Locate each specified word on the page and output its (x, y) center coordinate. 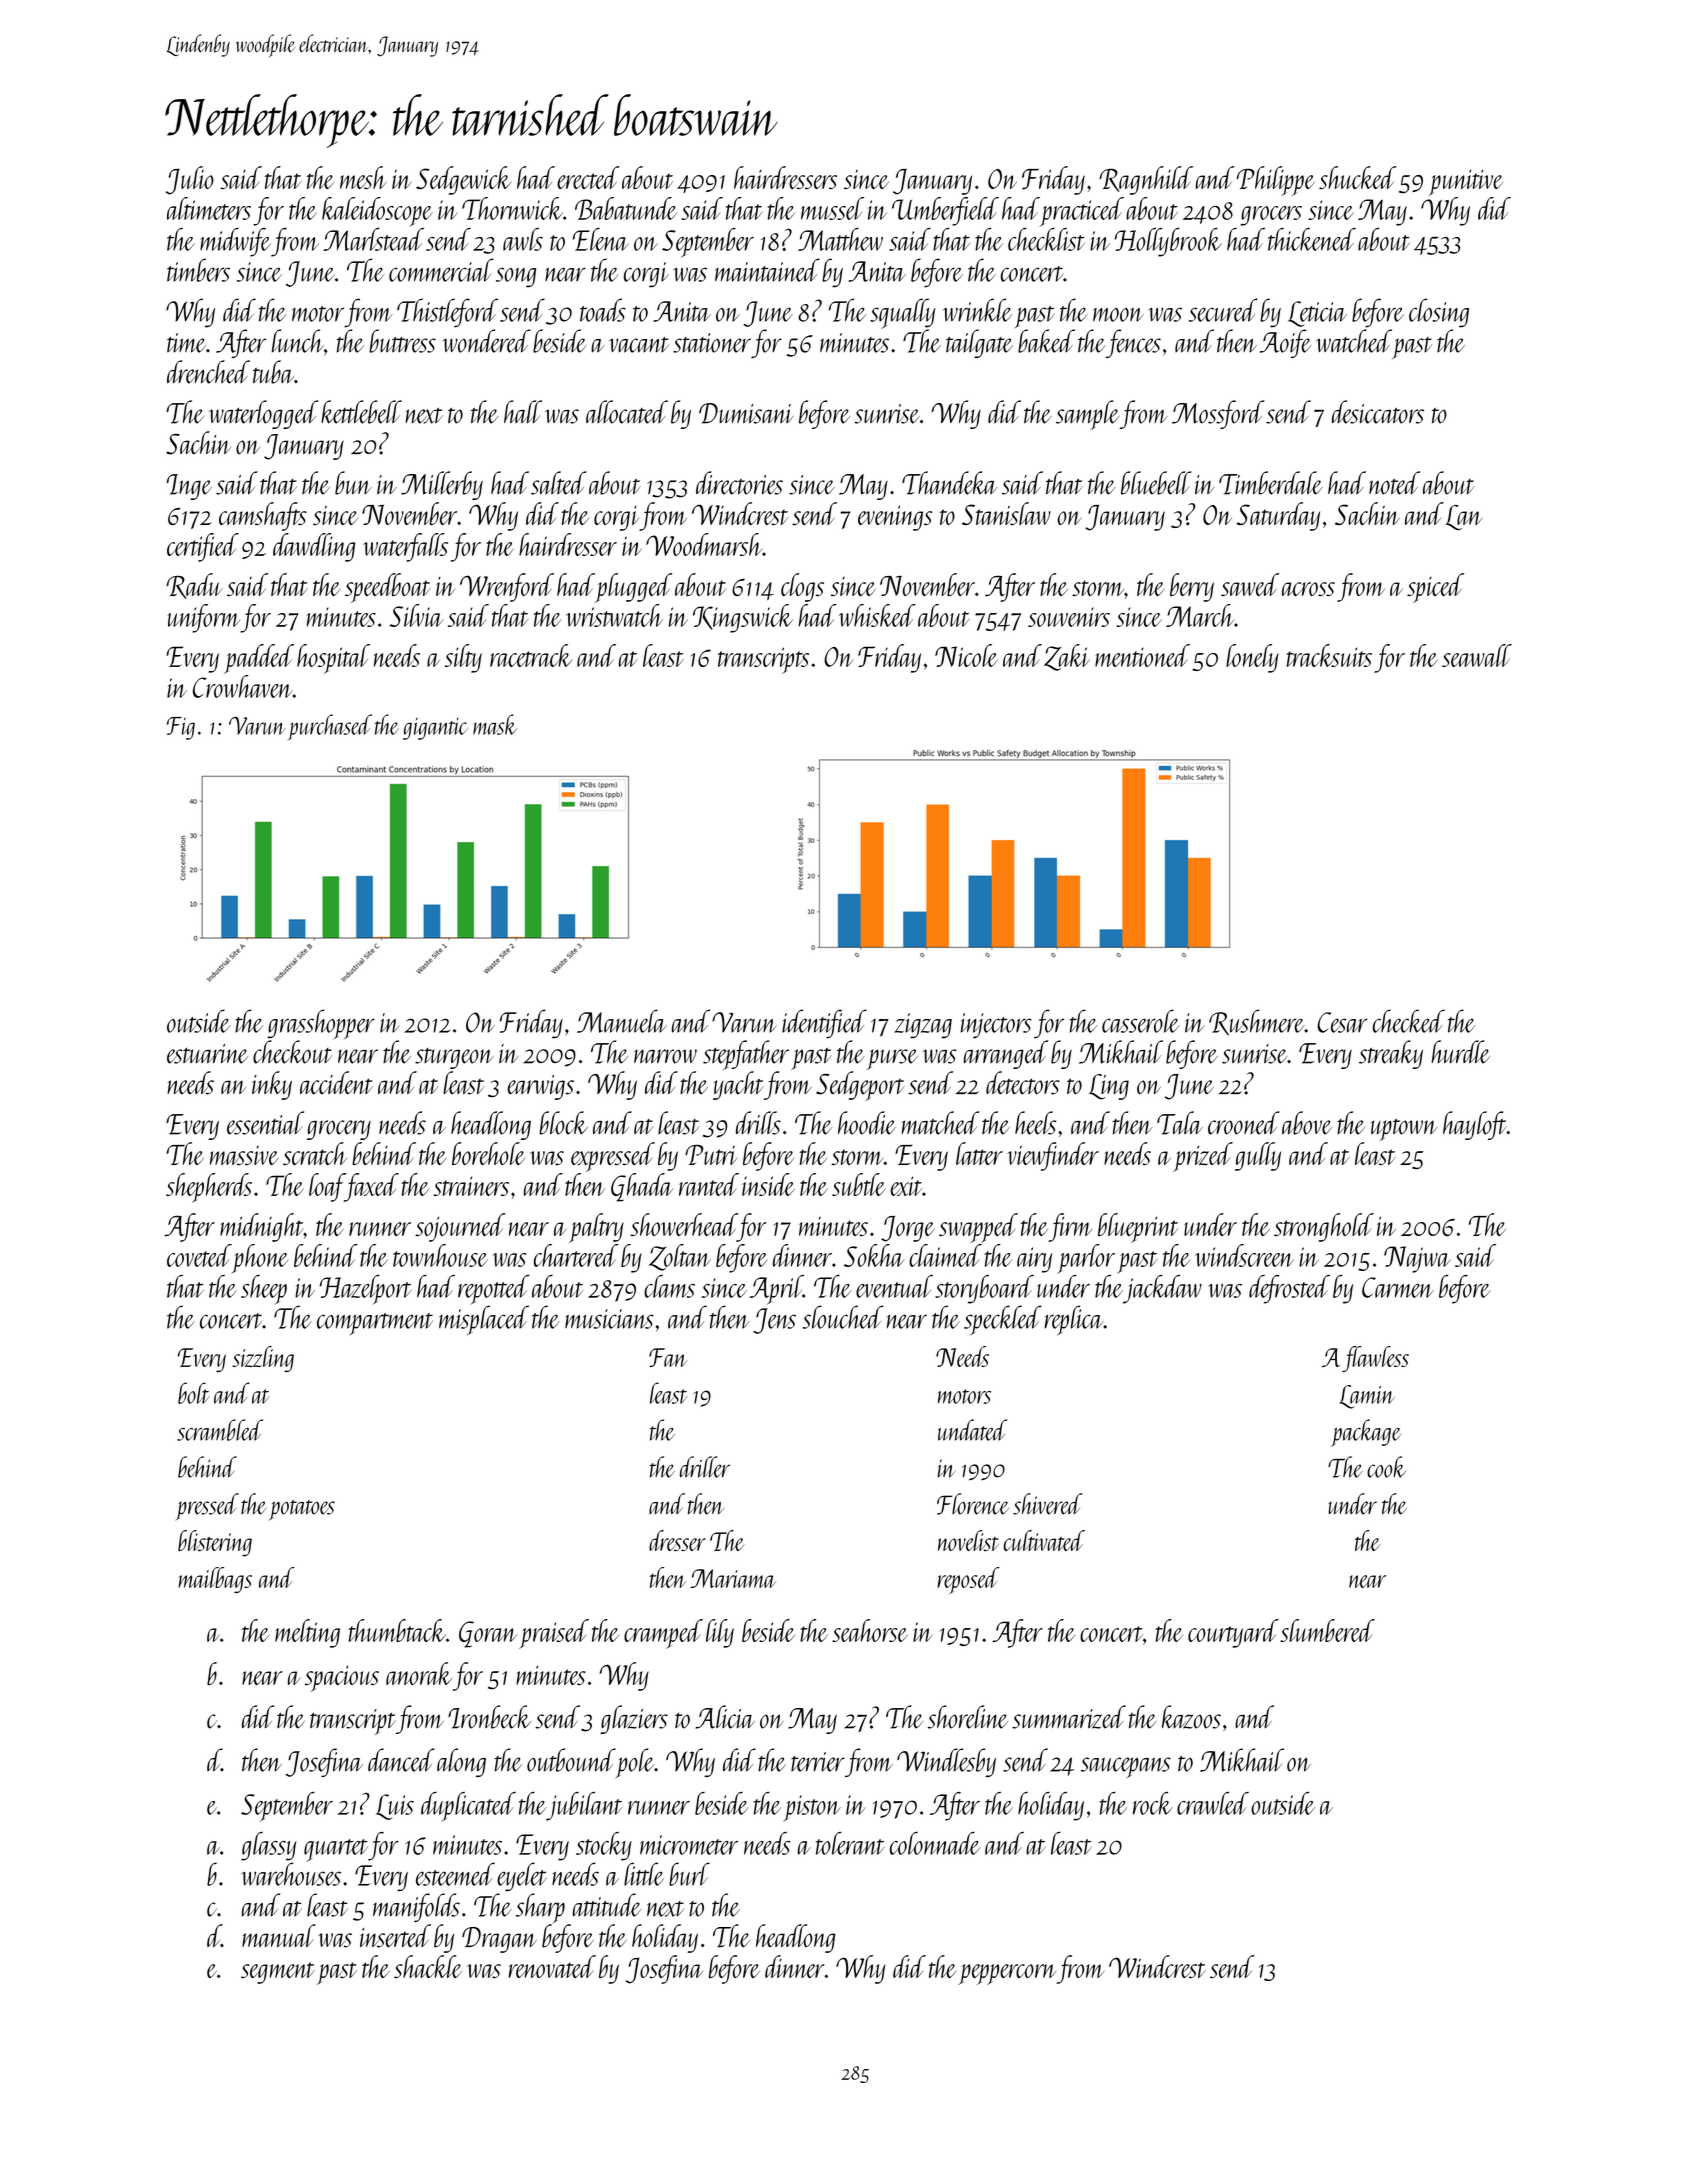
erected (588, 177)
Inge (189, 487)
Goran (488, 1634)
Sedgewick (463, 180)
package (1366, 1433)
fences (1133, 343)
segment (278, 1973)
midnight (262, 1227)
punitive (1466, 183)
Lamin (1367, 1397)
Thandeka (949, 483)
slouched (843, 1317)
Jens (774, 1321)
